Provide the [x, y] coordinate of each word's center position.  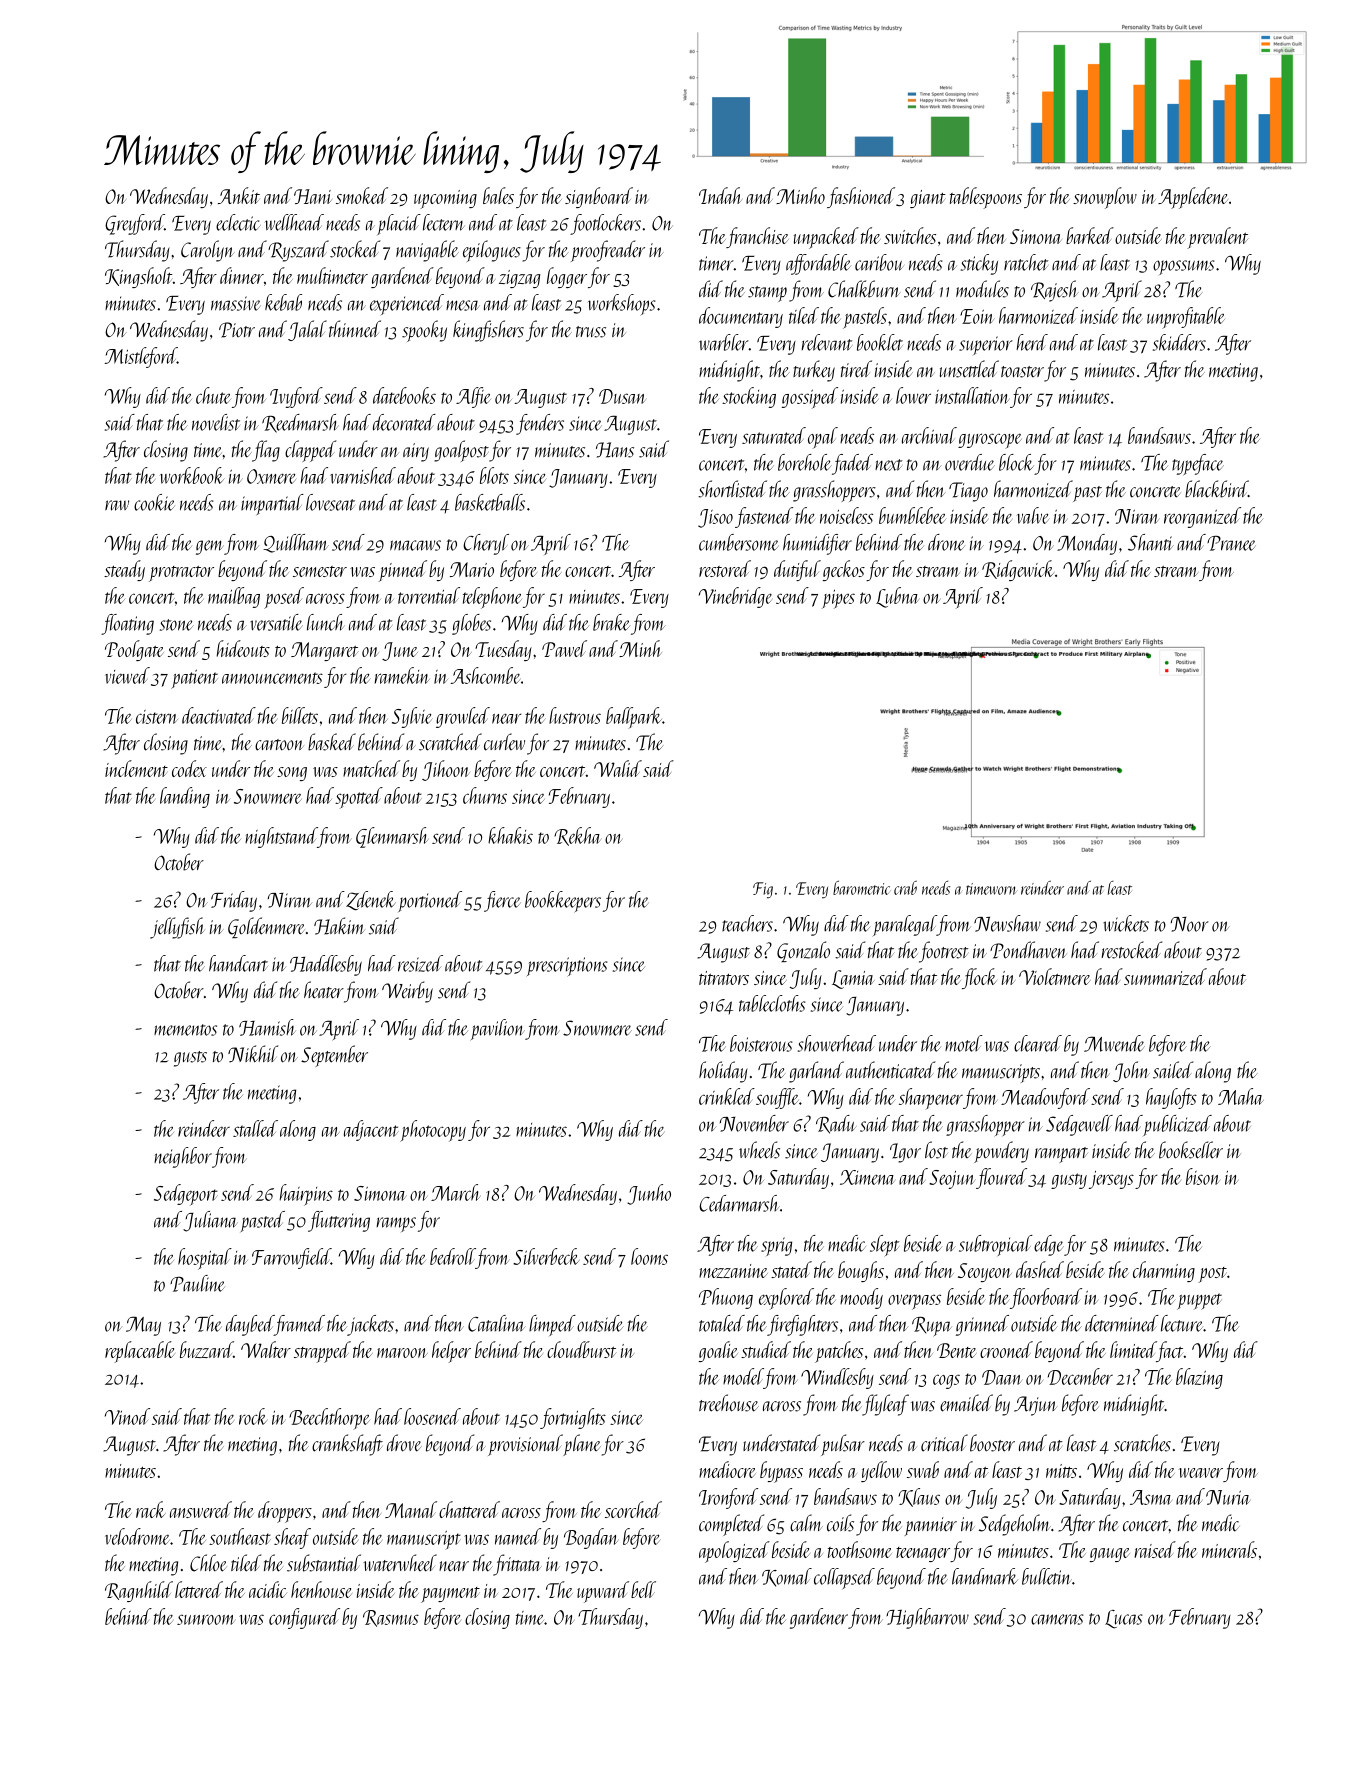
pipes [838, 599]
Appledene [1193, 198]
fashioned [861, 197]
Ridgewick [1018, 570]
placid [399, 224]
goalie [718, 1351]
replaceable [140, 1352]
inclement [136, 768]
